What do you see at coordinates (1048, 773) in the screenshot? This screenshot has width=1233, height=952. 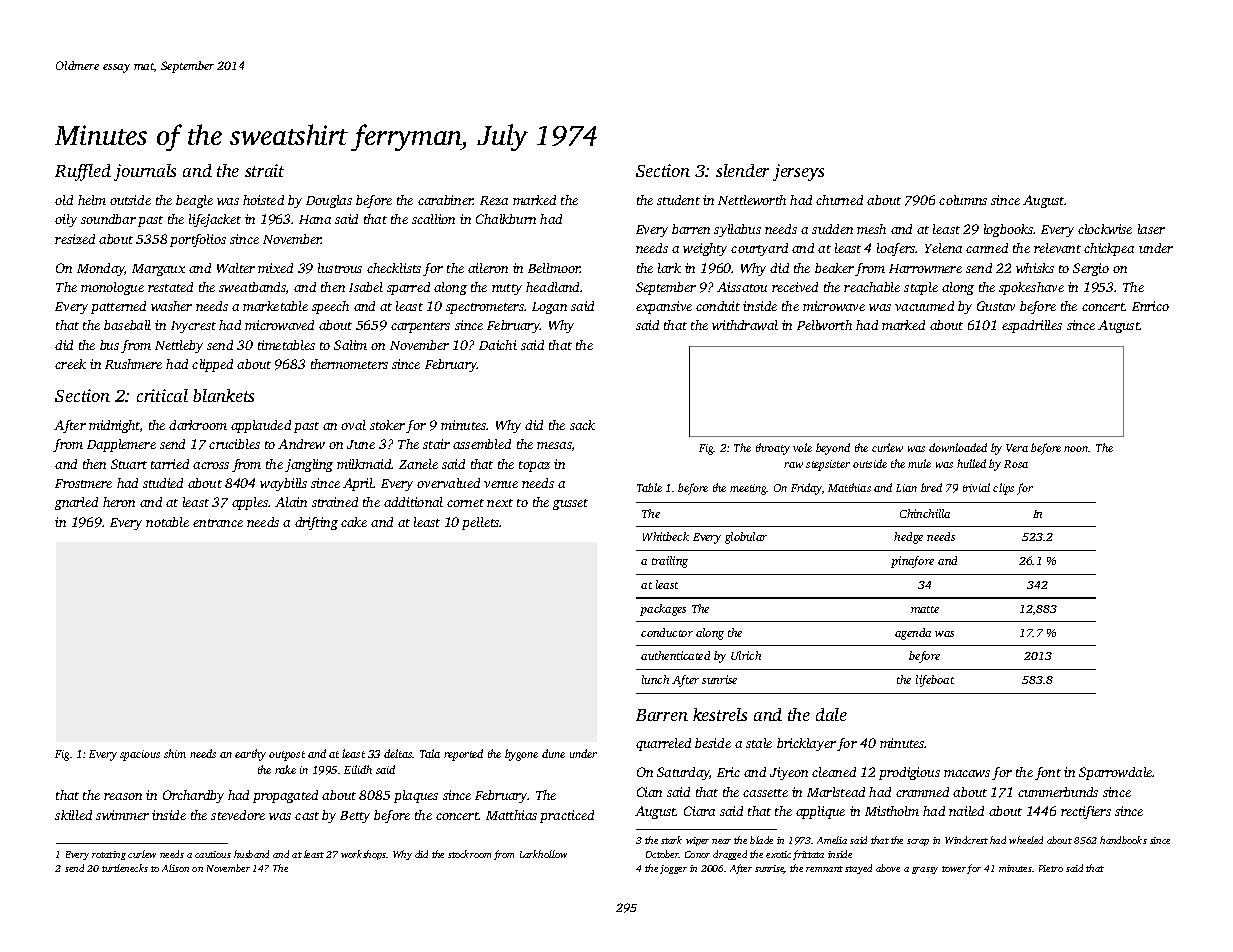 I see `font` at bounding box center [1048, 773].
